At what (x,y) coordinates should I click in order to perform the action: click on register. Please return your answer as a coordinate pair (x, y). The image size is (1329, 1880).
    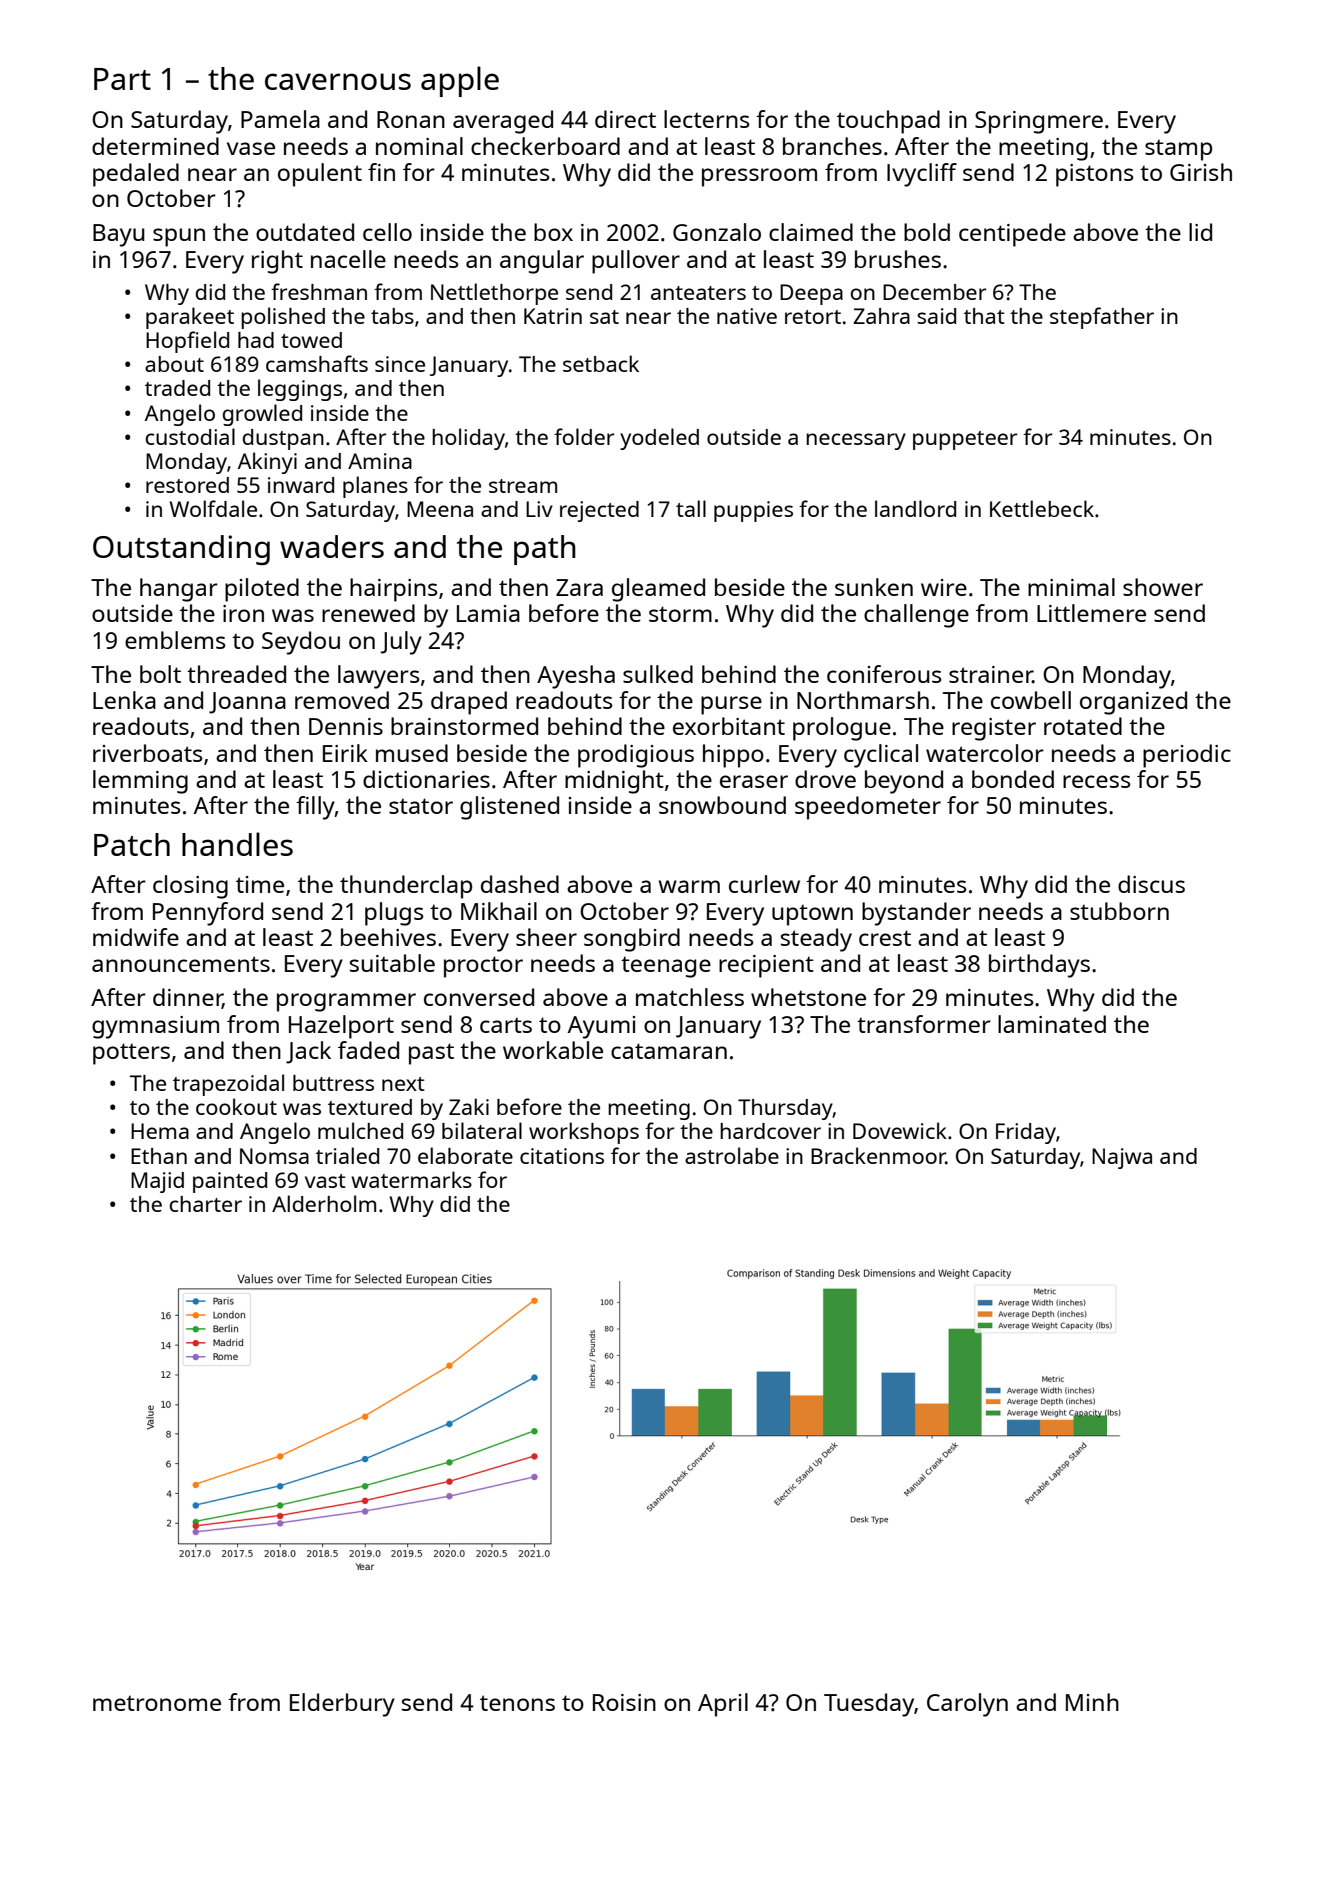
    Looking at the image, I should click on (994, 729).
